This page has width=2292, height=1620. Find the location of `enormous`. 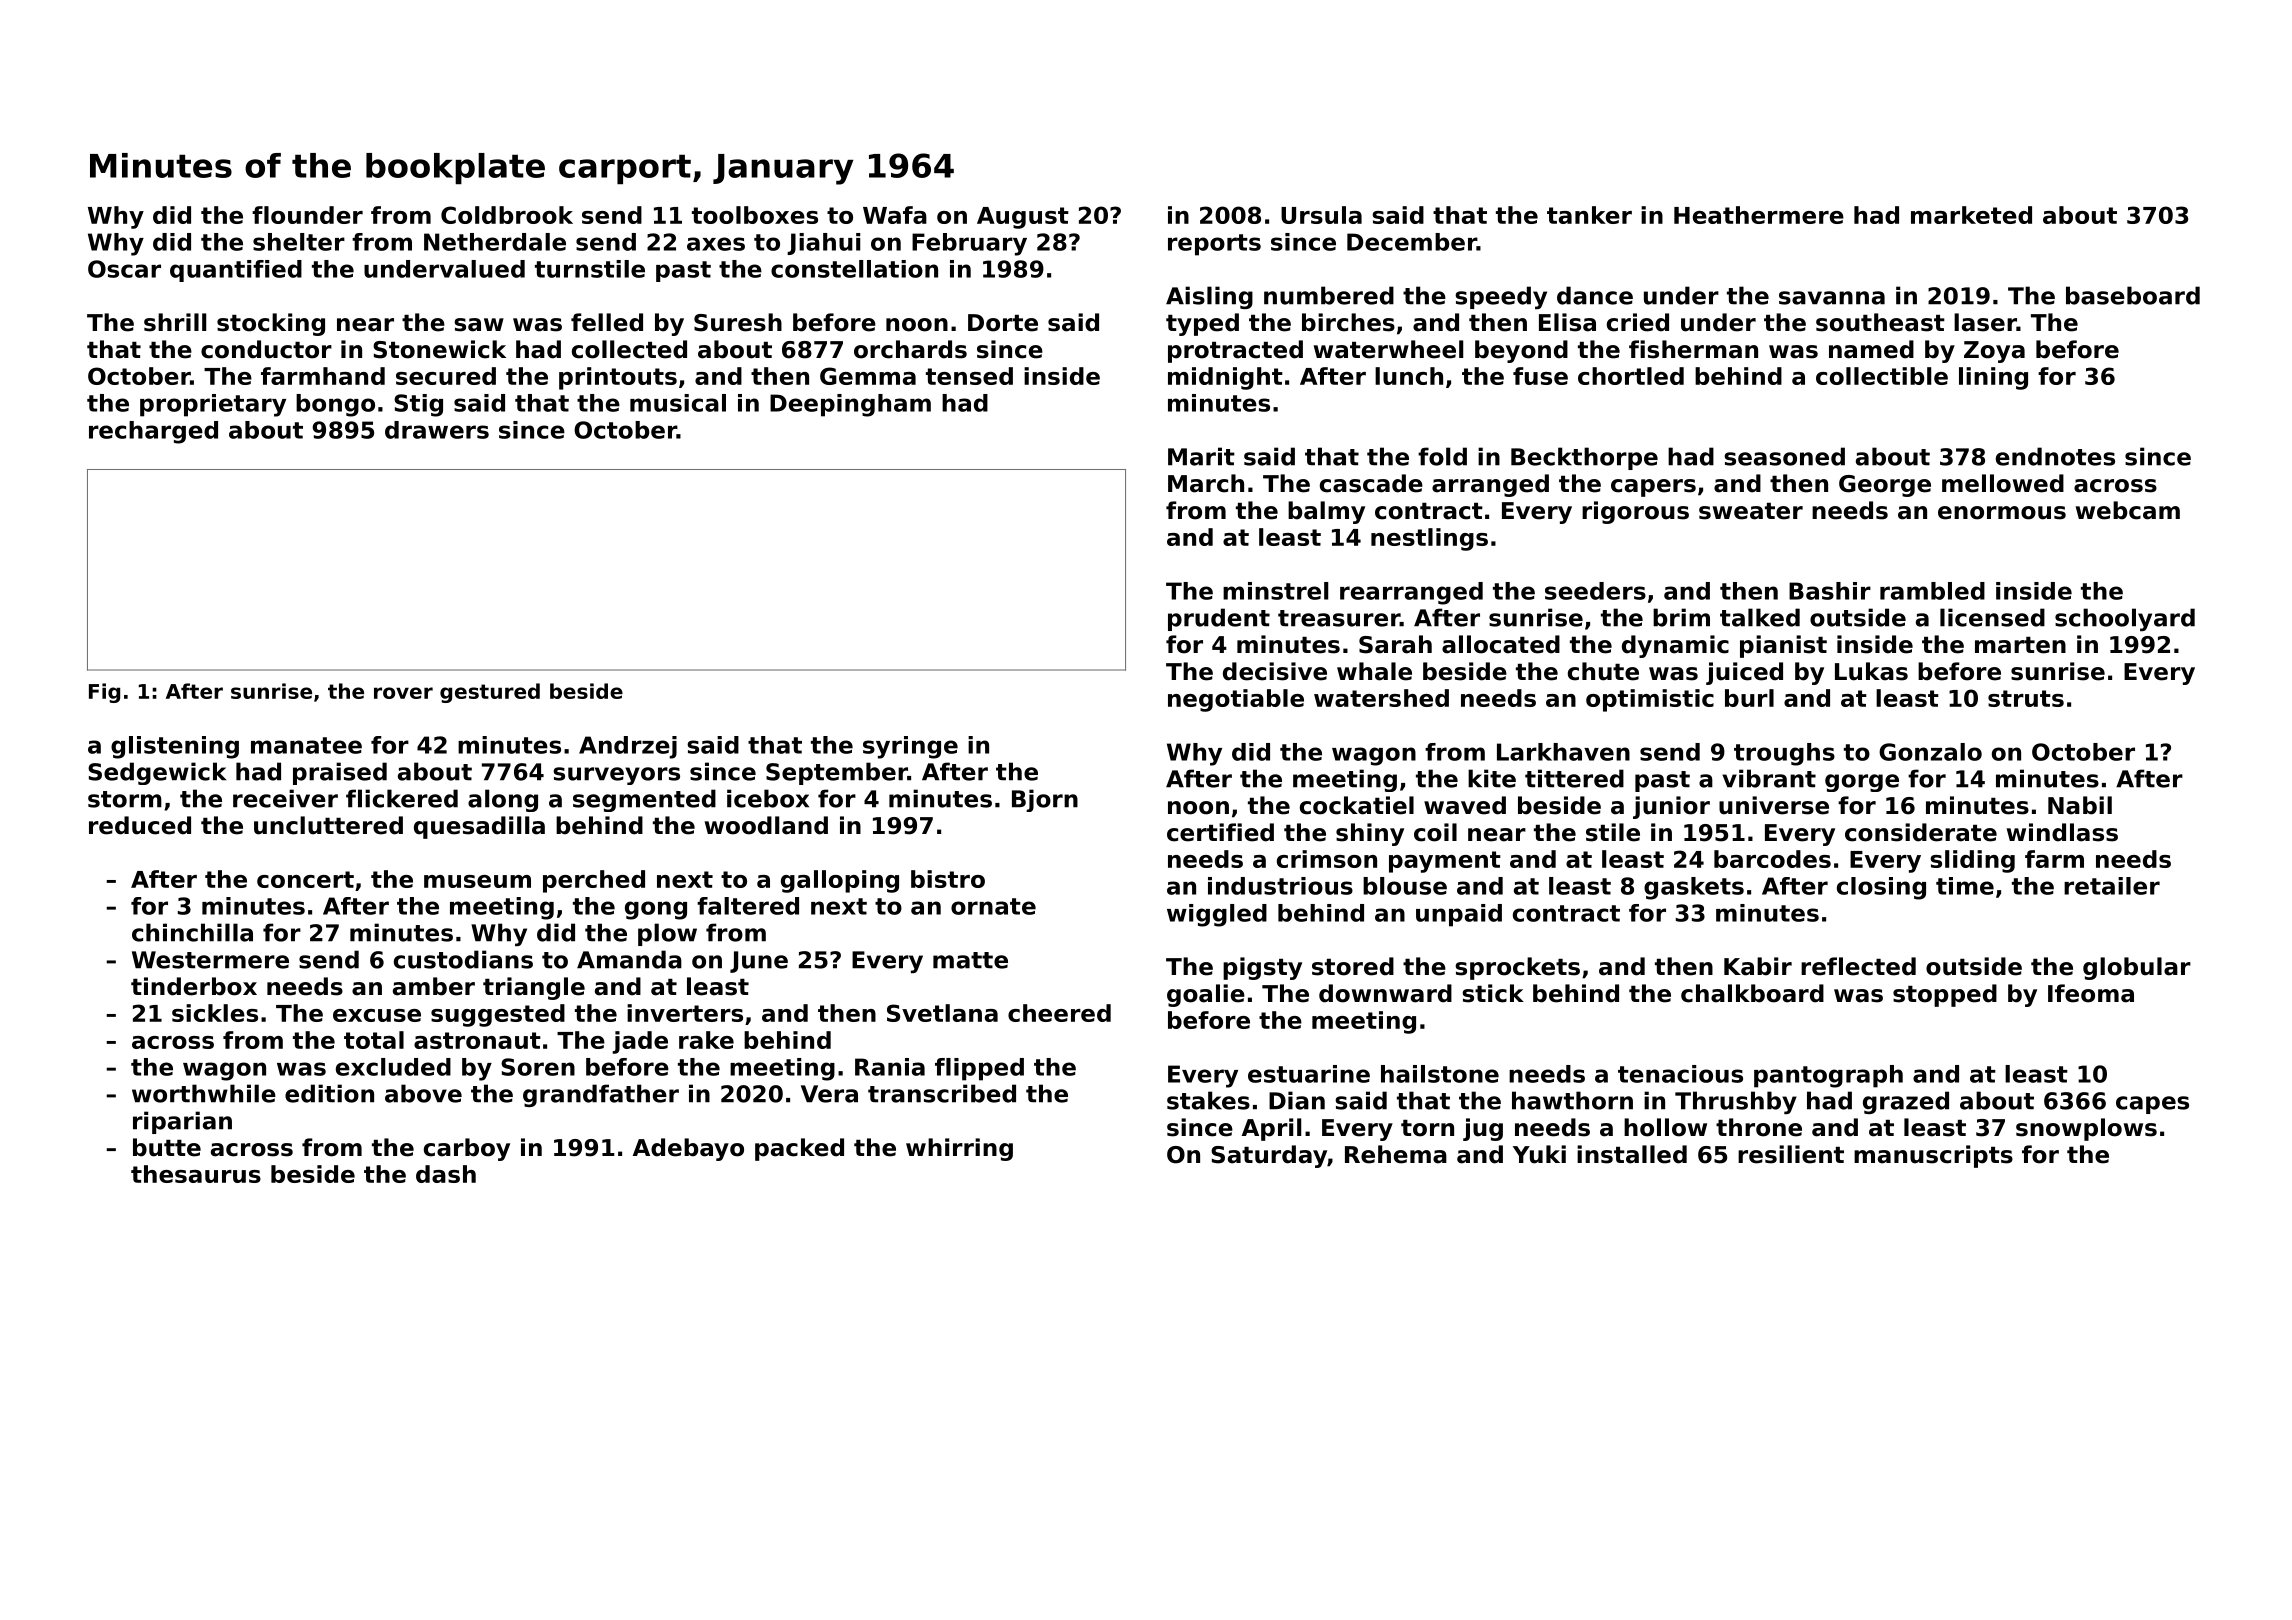

enormous is located at coordinates (2002, 513).
